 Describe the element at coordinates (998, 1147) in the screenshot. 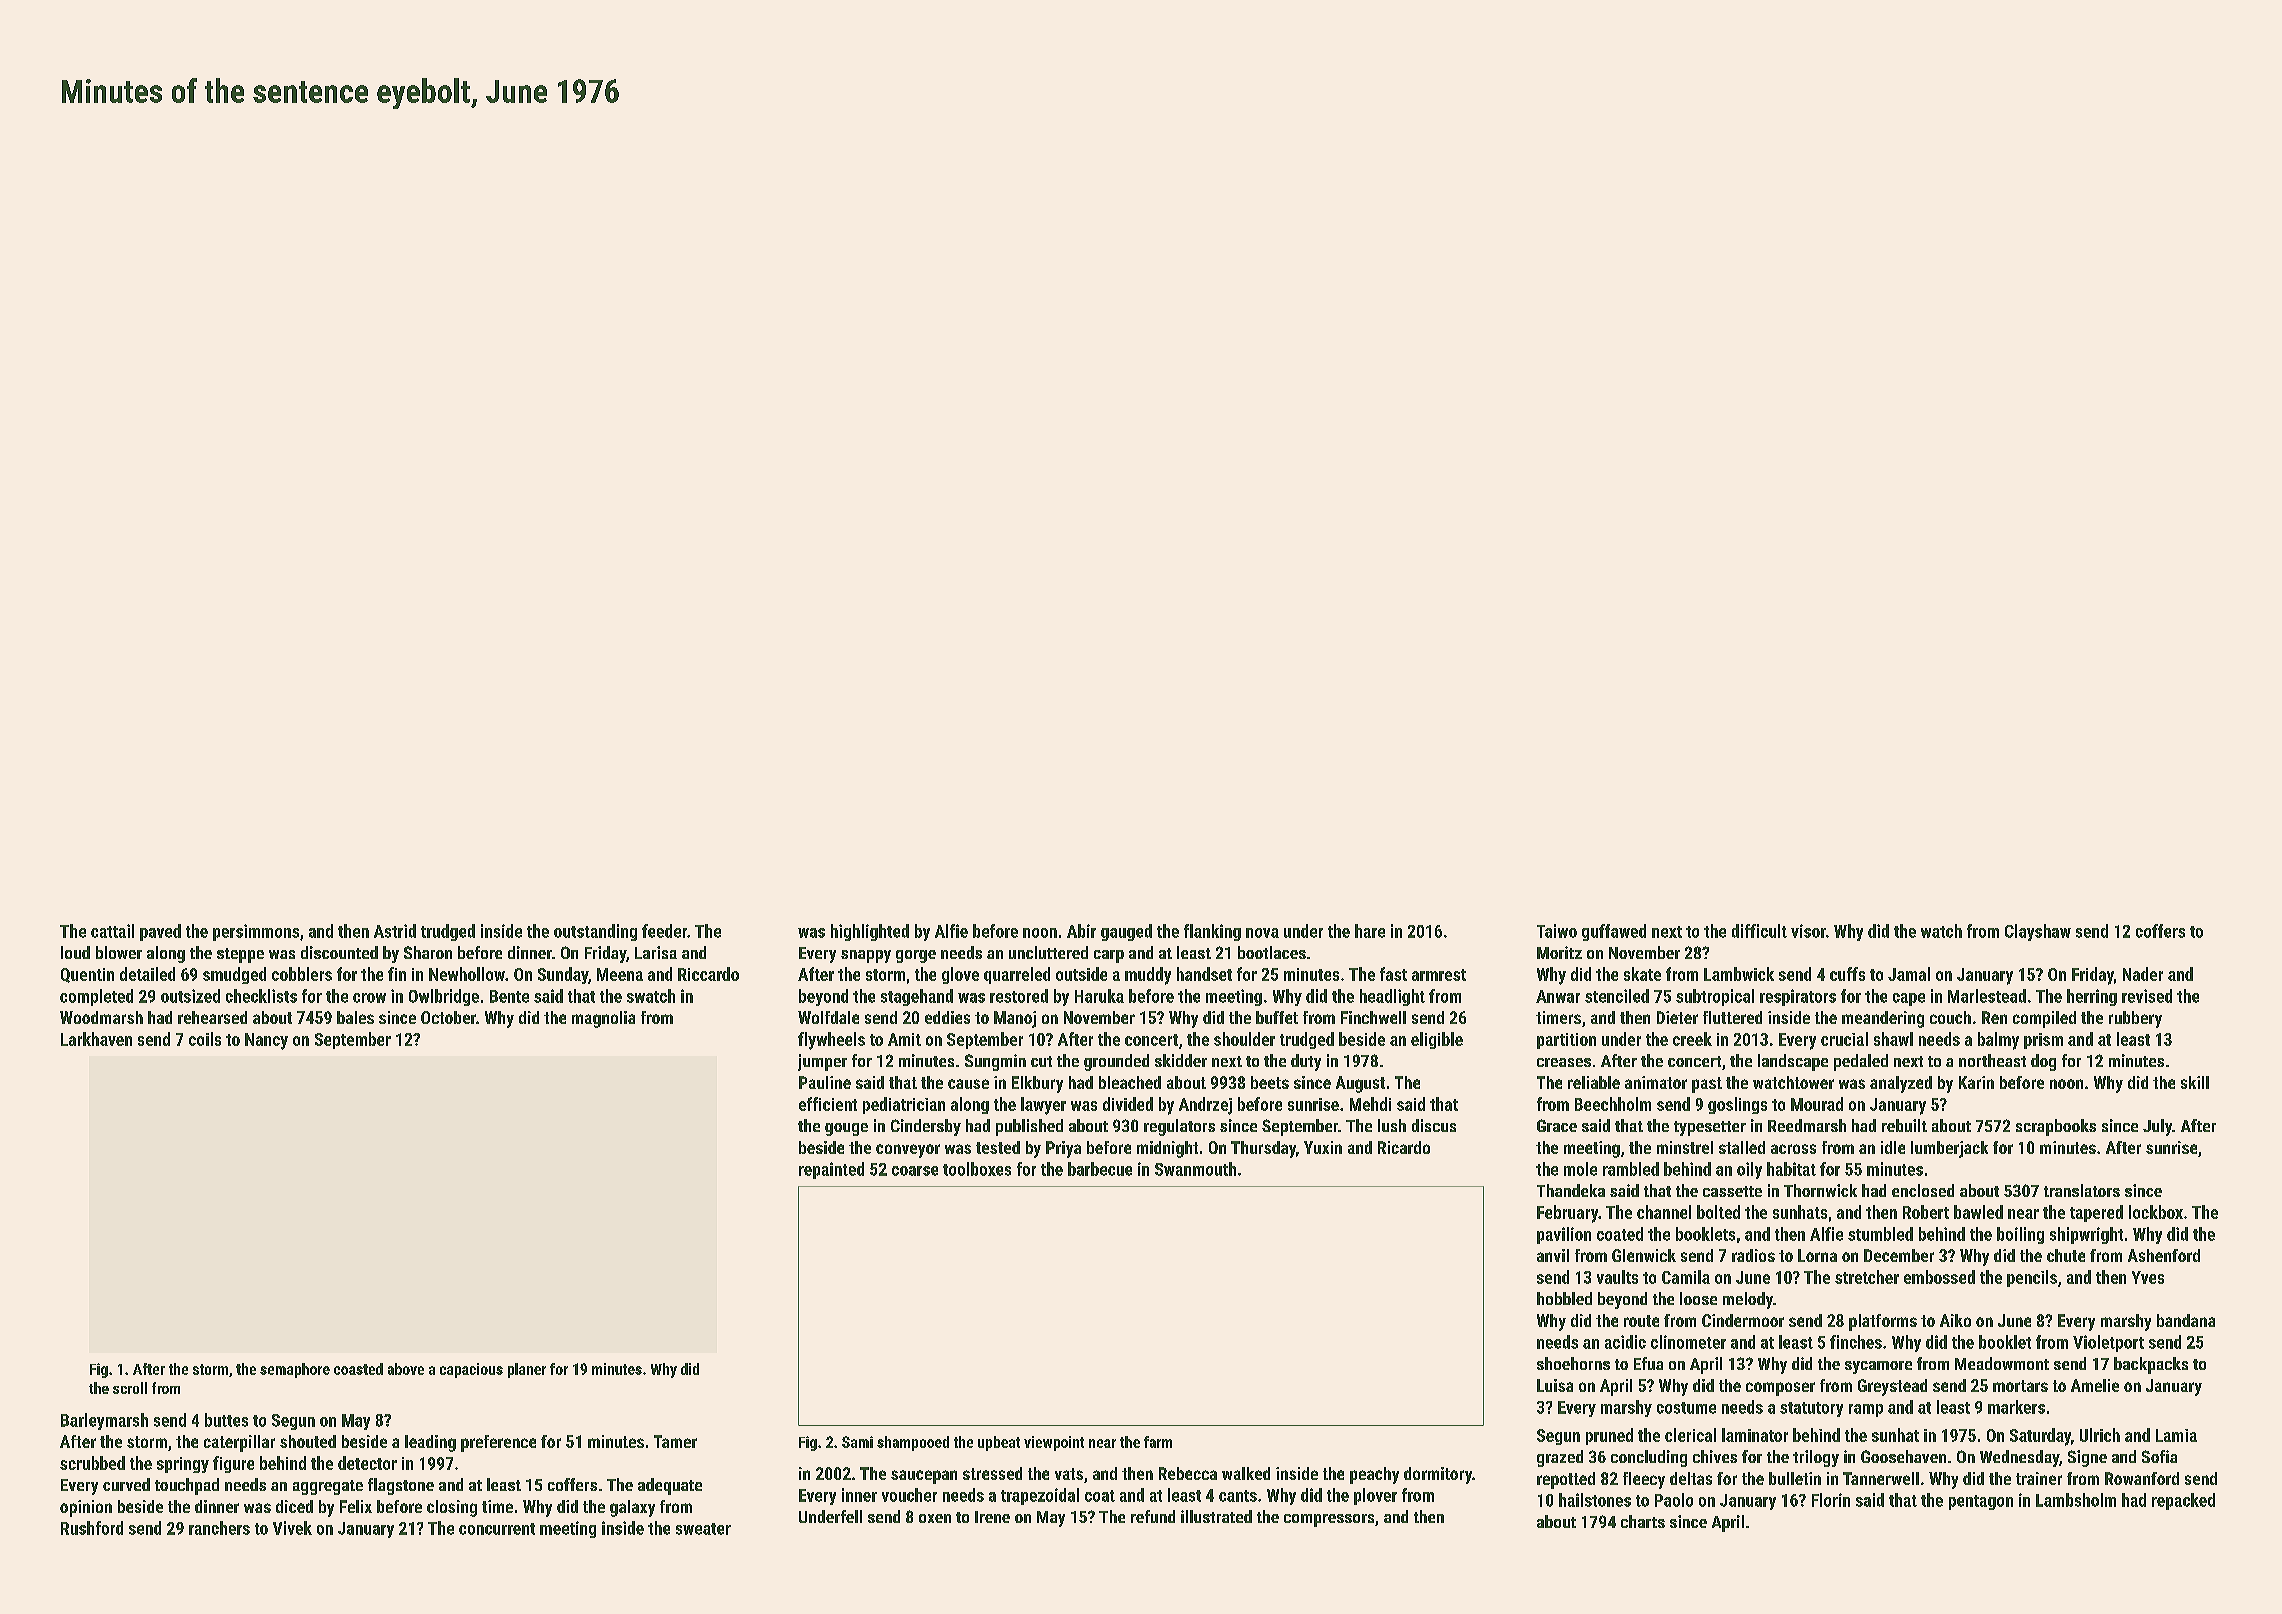

I see `tested` at that location.
